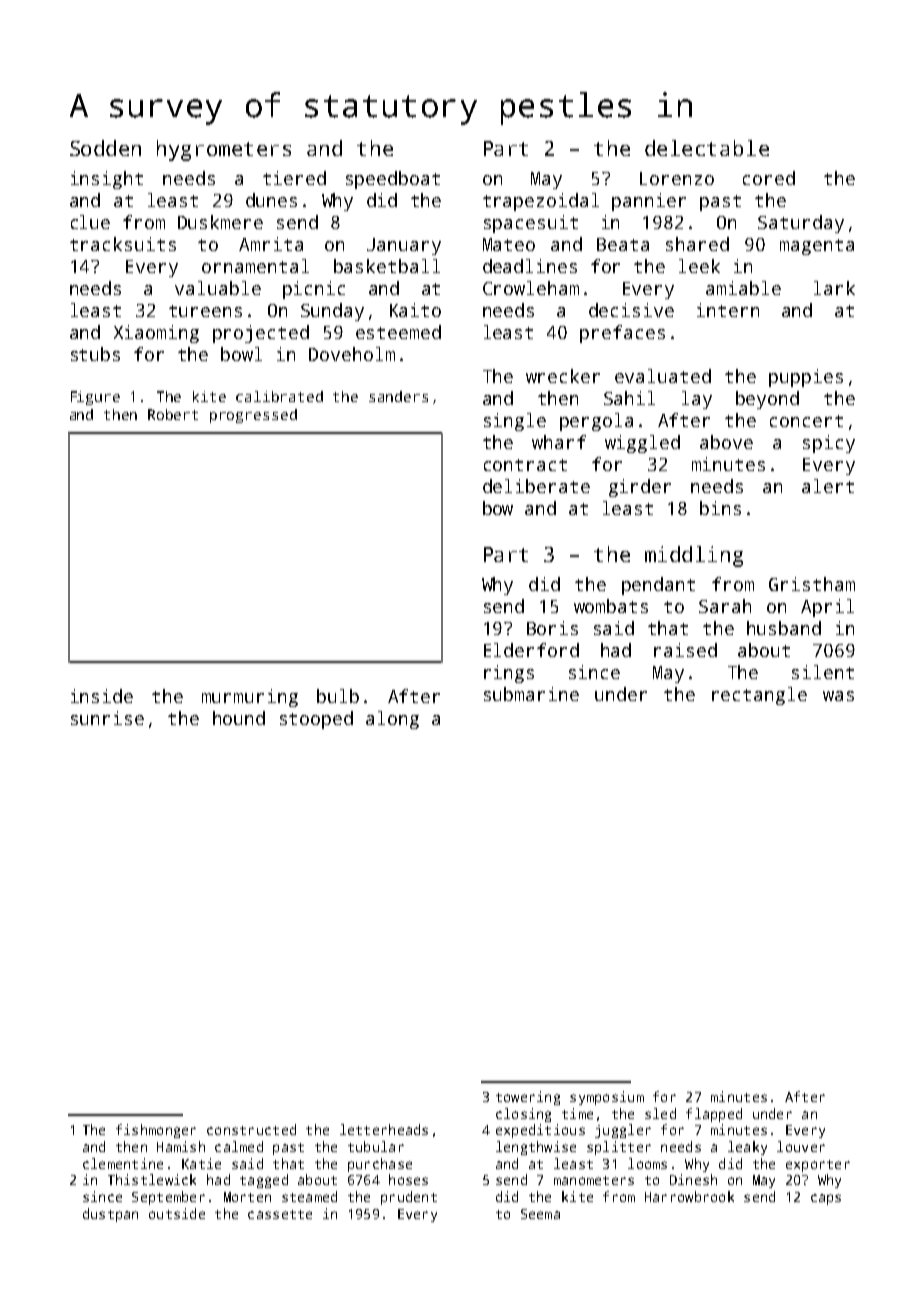  What do you see at coordinates (838, 696) in the document?
I see `was` at bounding box center [838, 696].
